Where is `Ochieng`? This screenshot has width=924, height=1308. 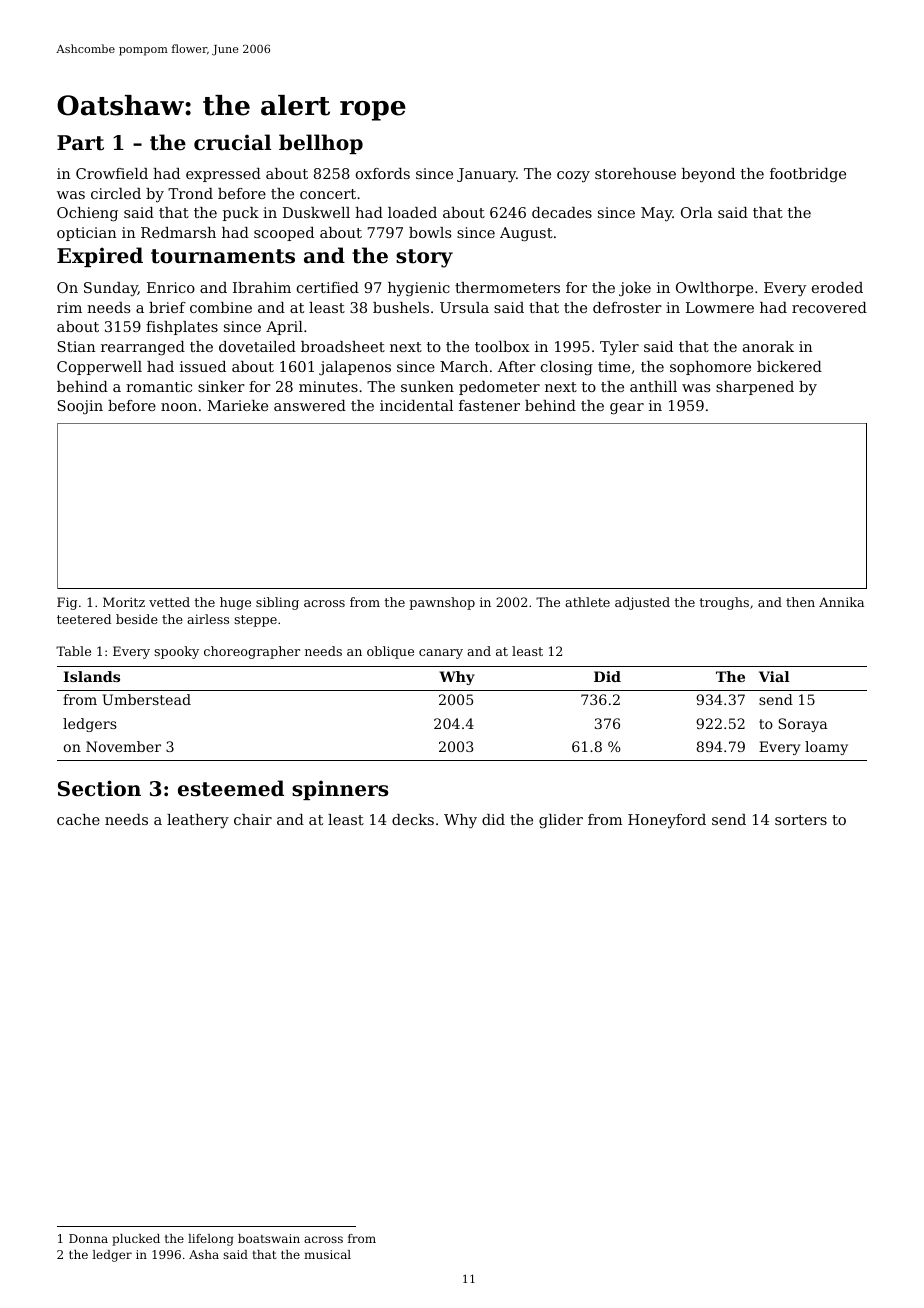
Ochieng is located at coordinates (87, 214).
